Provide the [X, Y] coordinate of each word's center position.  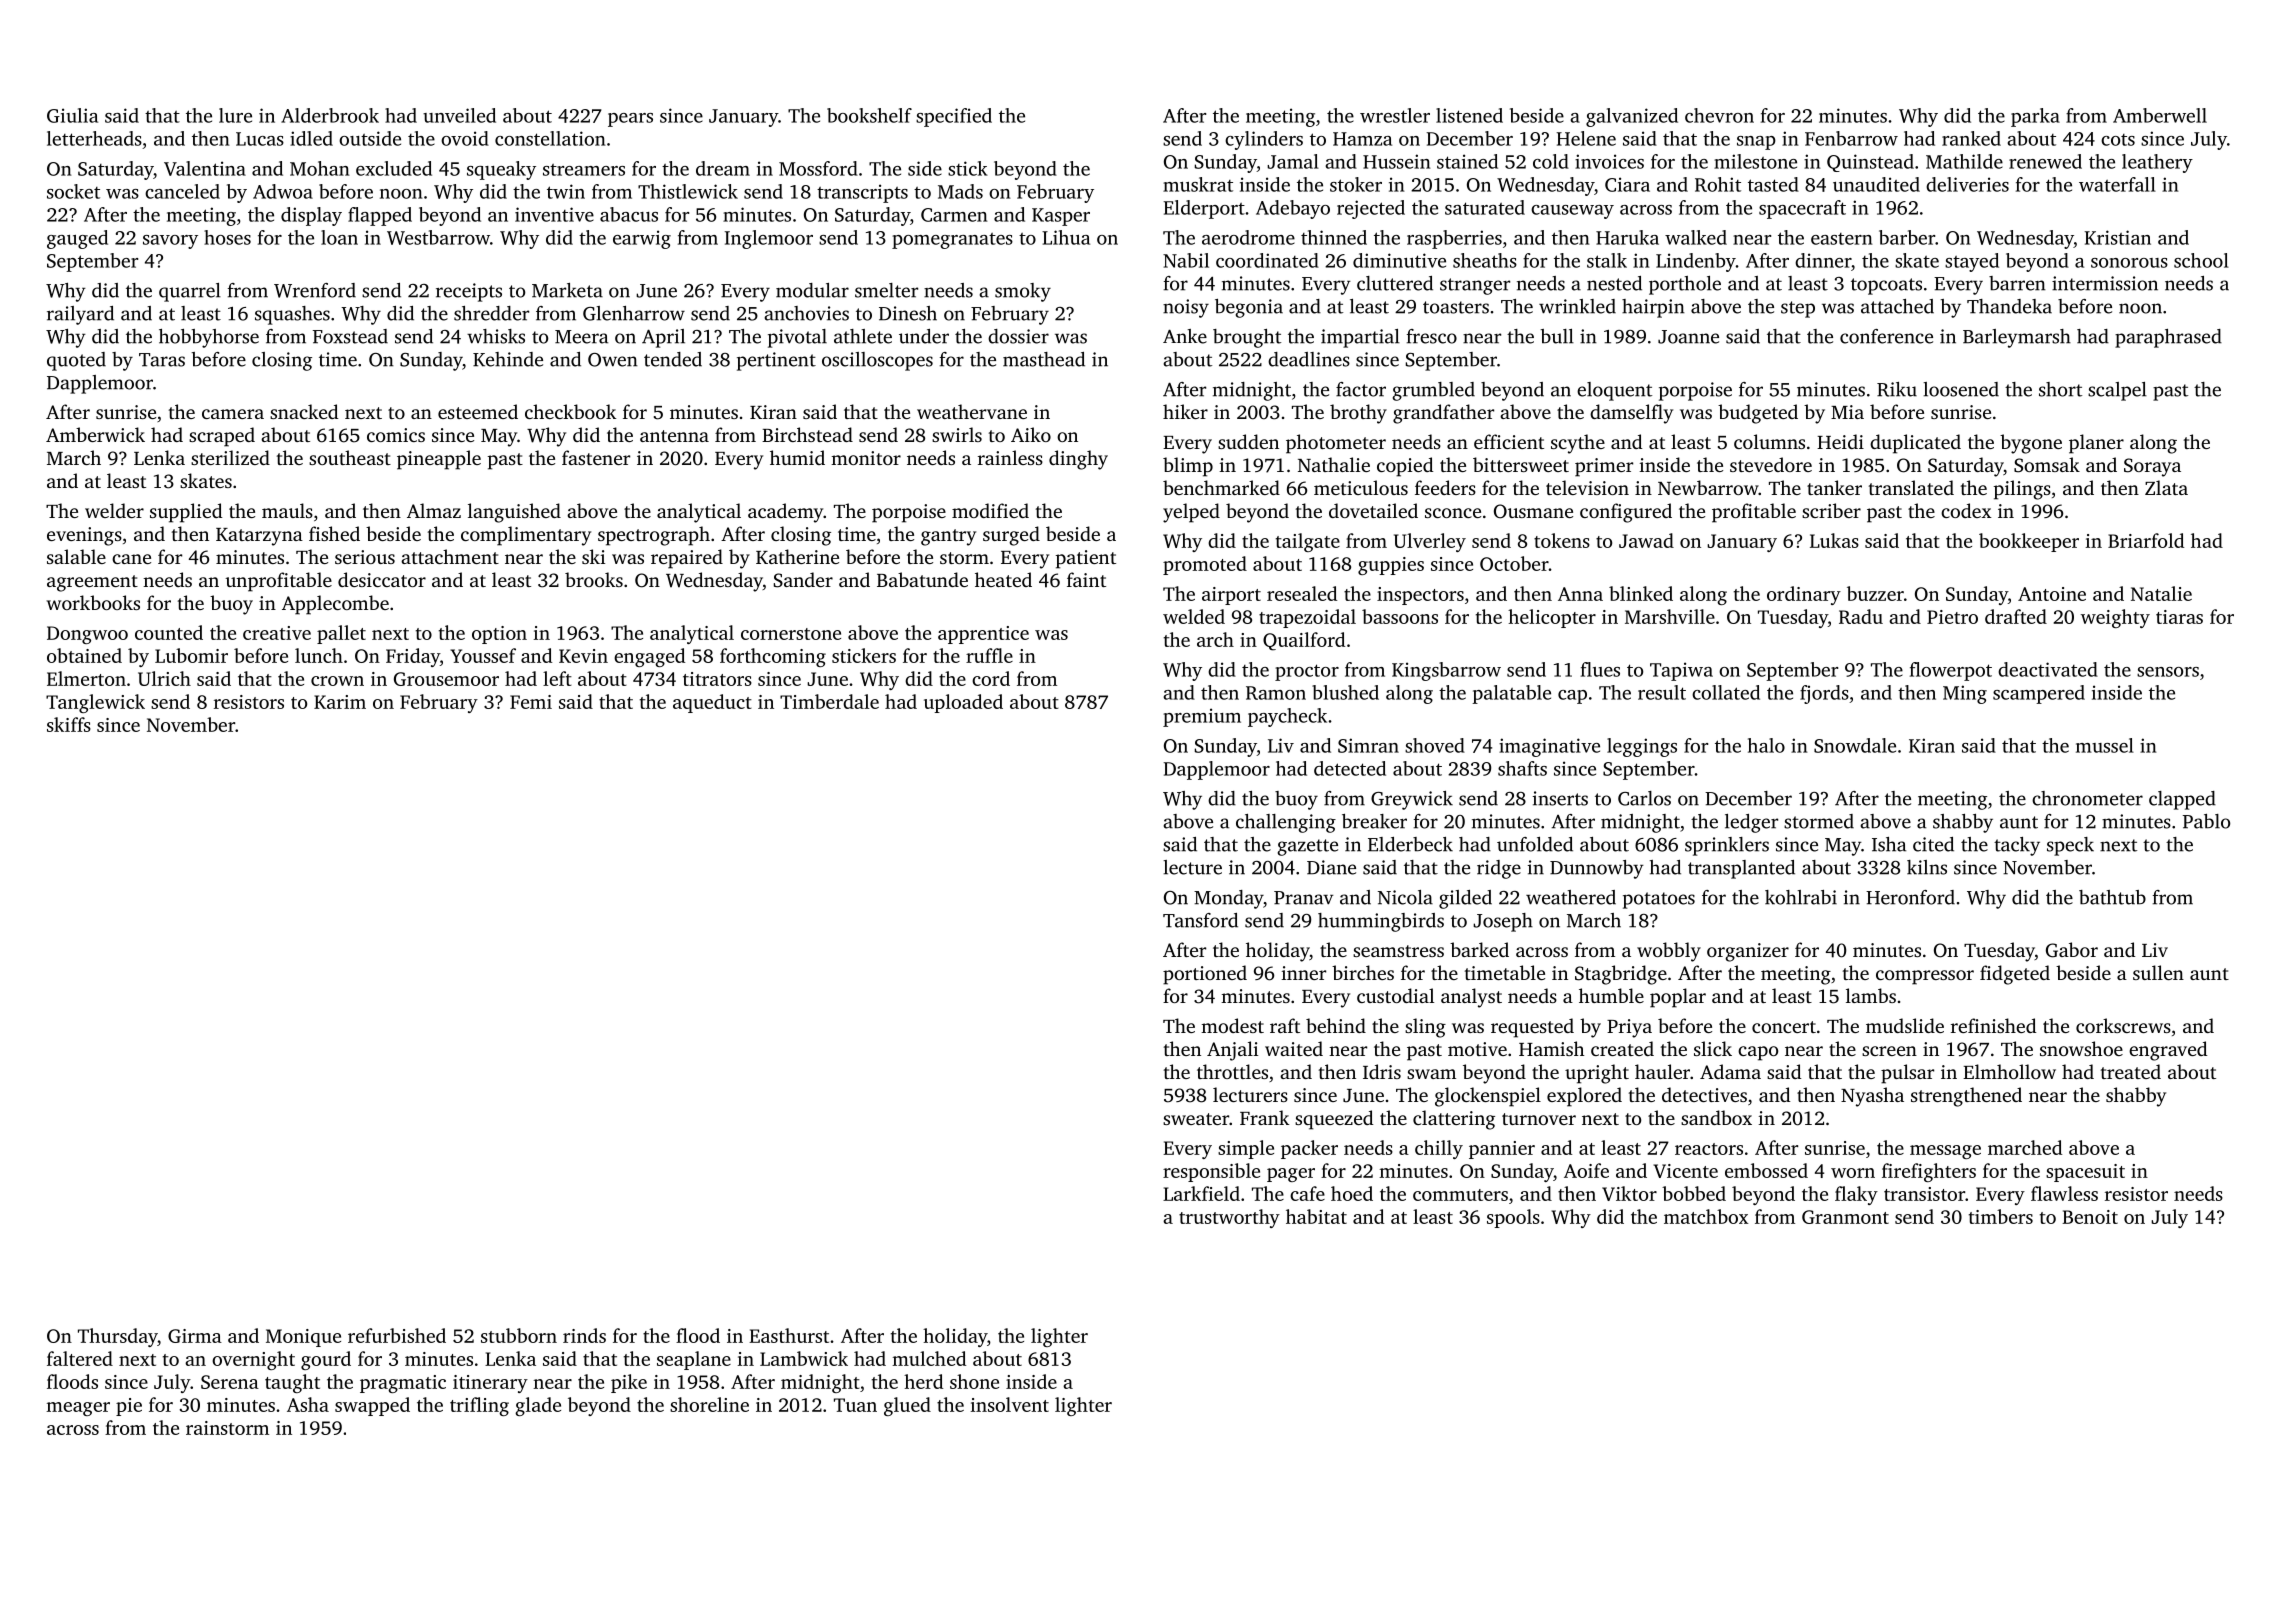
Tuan [855, 1405]
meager [78, 1409]
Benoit [2090, 1217]
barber [1907, 237]
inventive [554, 214]
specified [954, 117]
